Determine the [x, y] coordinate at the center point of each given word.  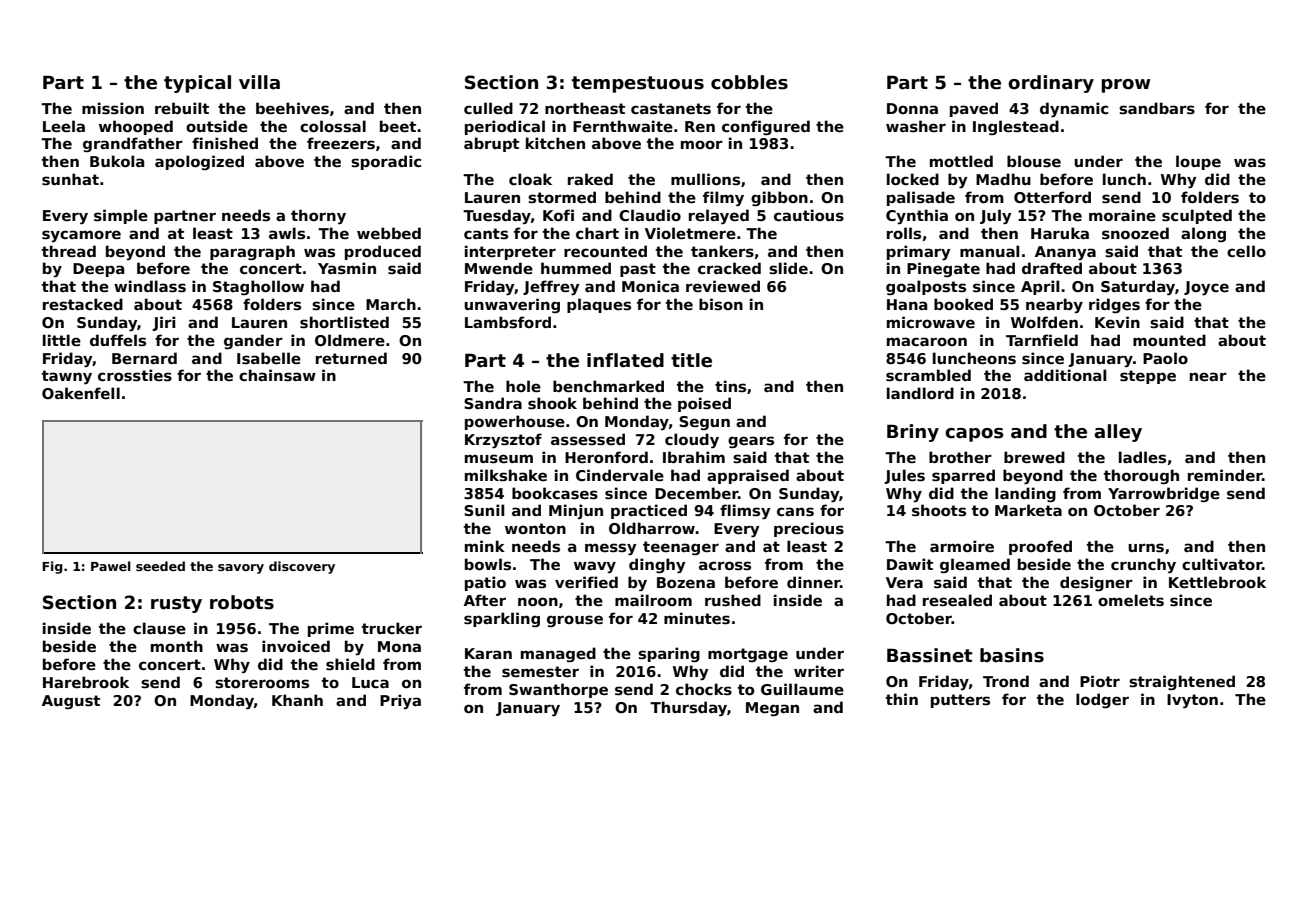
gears [751, 442]
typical [197, 84]
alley [1118, 433]
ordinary [1051, 84]
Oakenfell [81, 393]
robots [242, 602]
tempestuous [638, 84]
